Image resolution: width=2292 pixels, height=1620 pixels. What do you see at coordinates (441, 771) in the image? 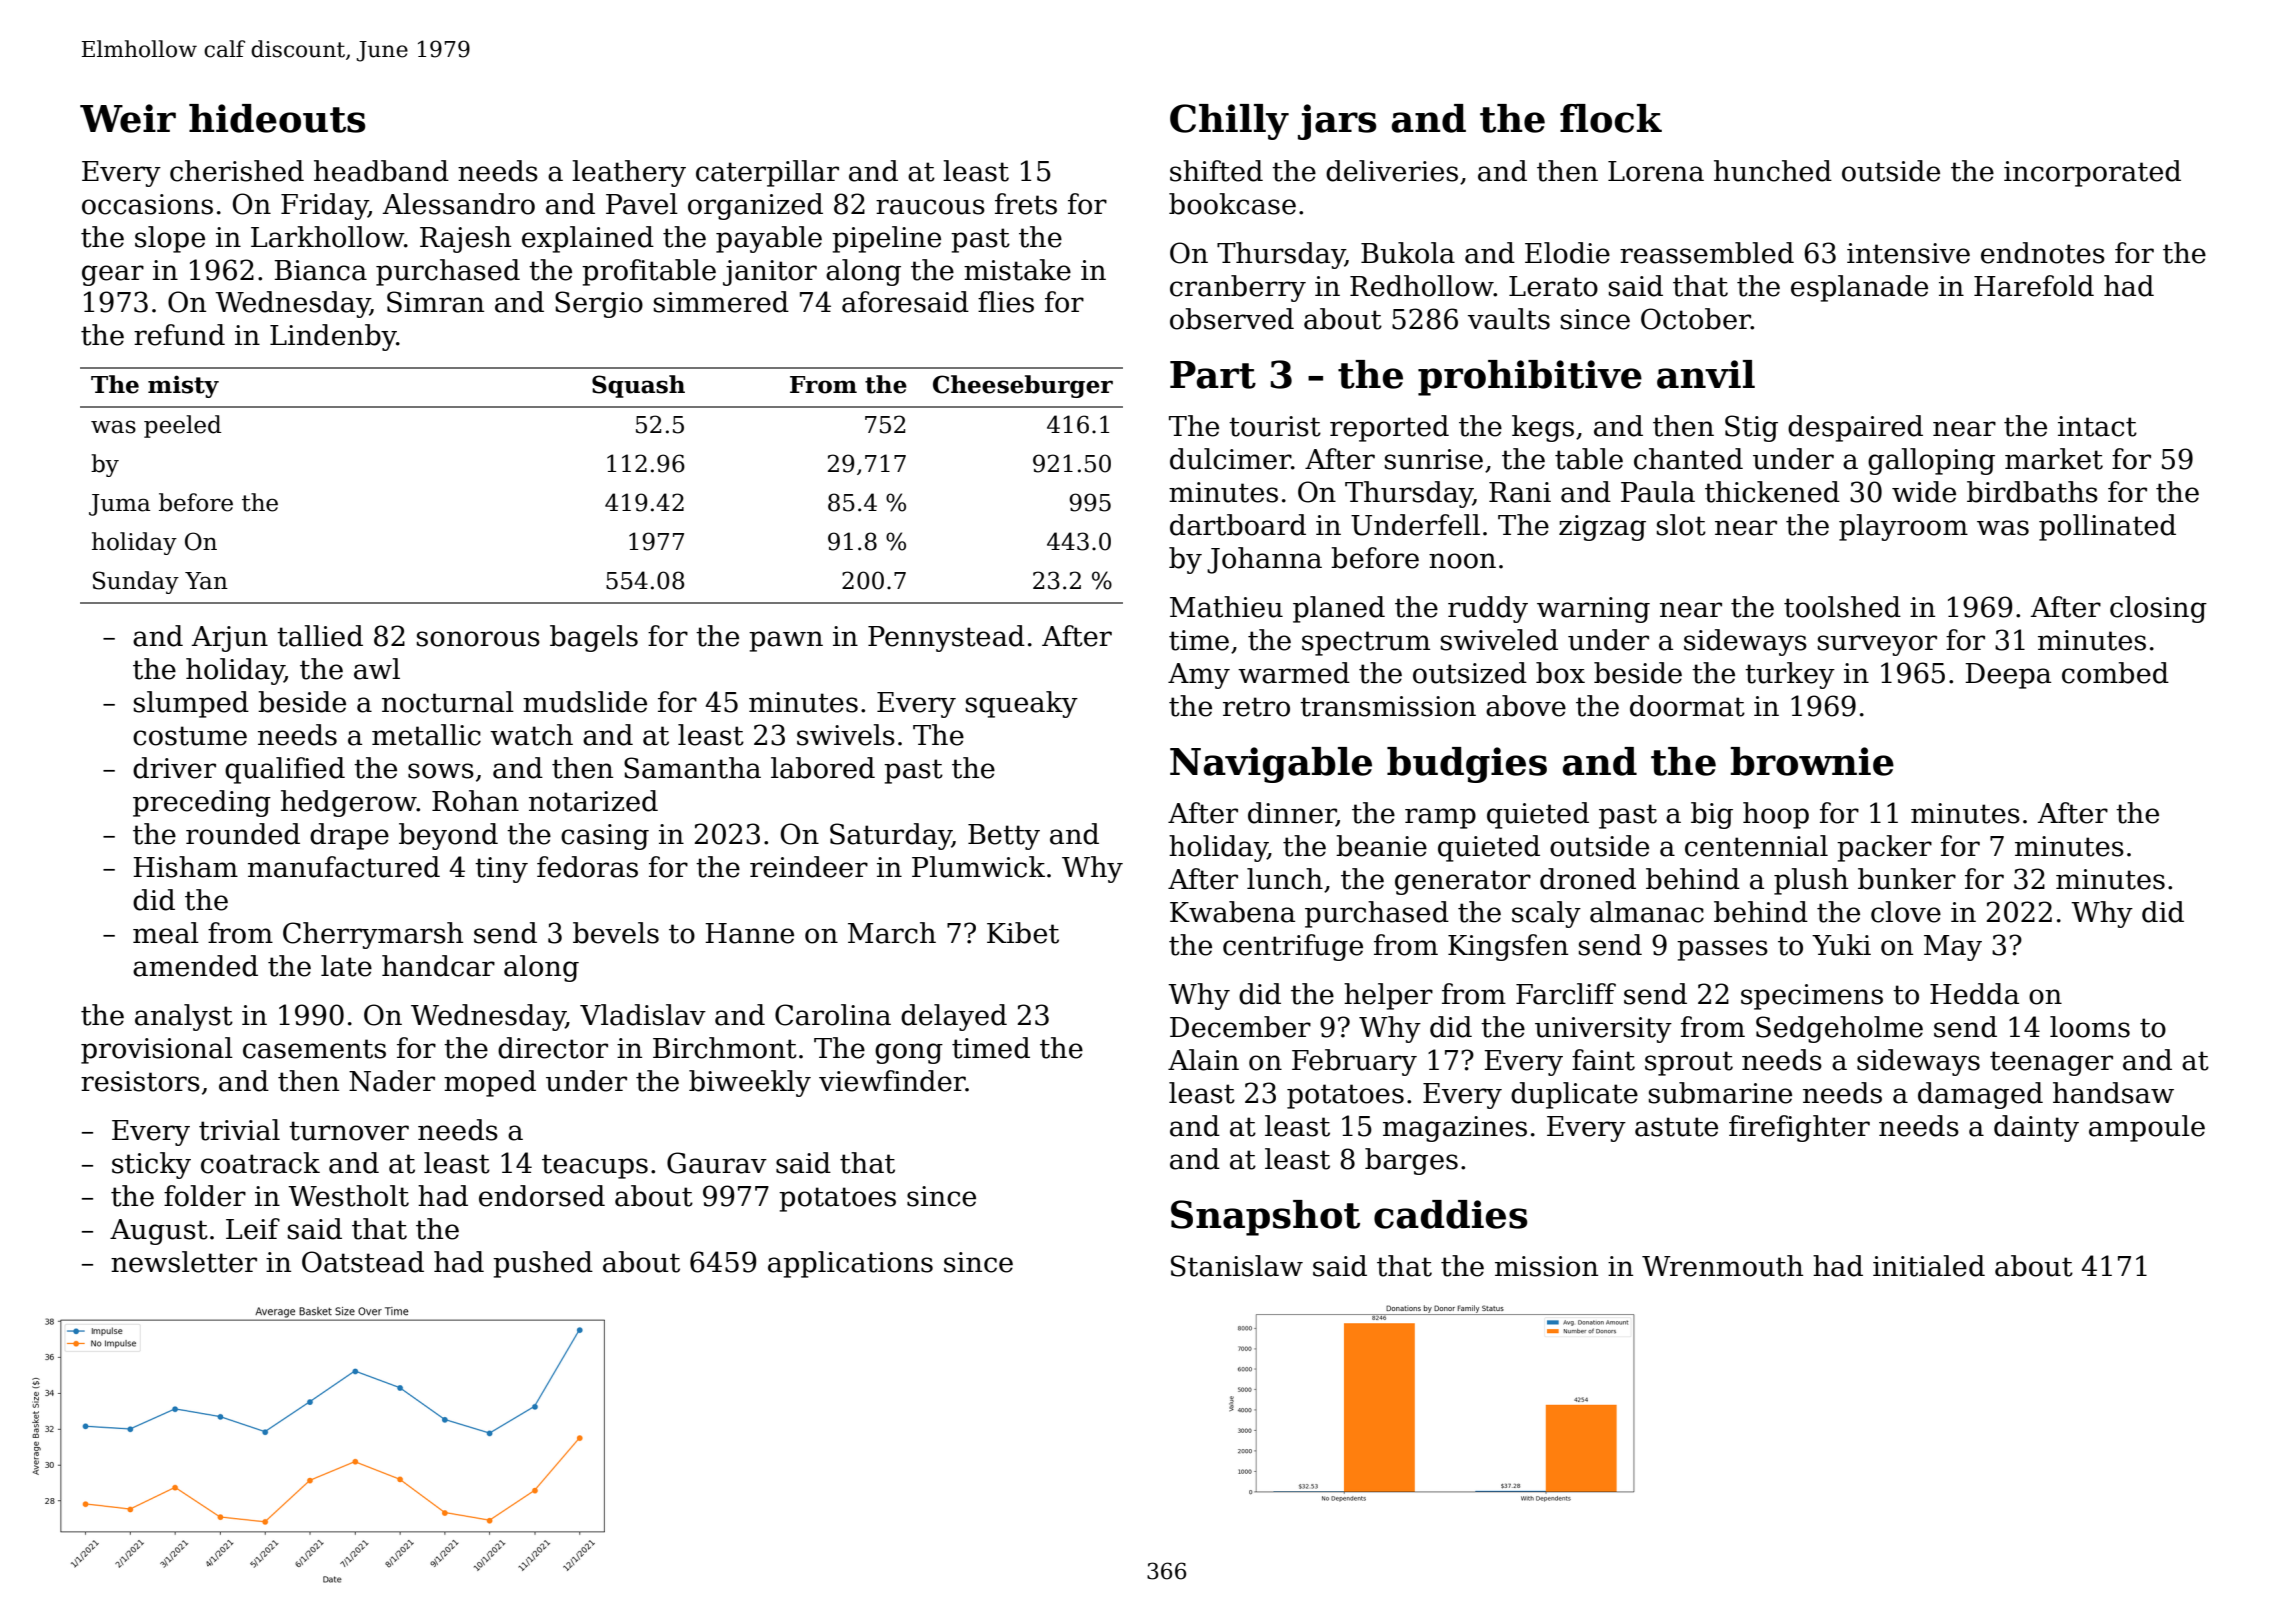
I see `sows` at bounding box center [441, 771].
